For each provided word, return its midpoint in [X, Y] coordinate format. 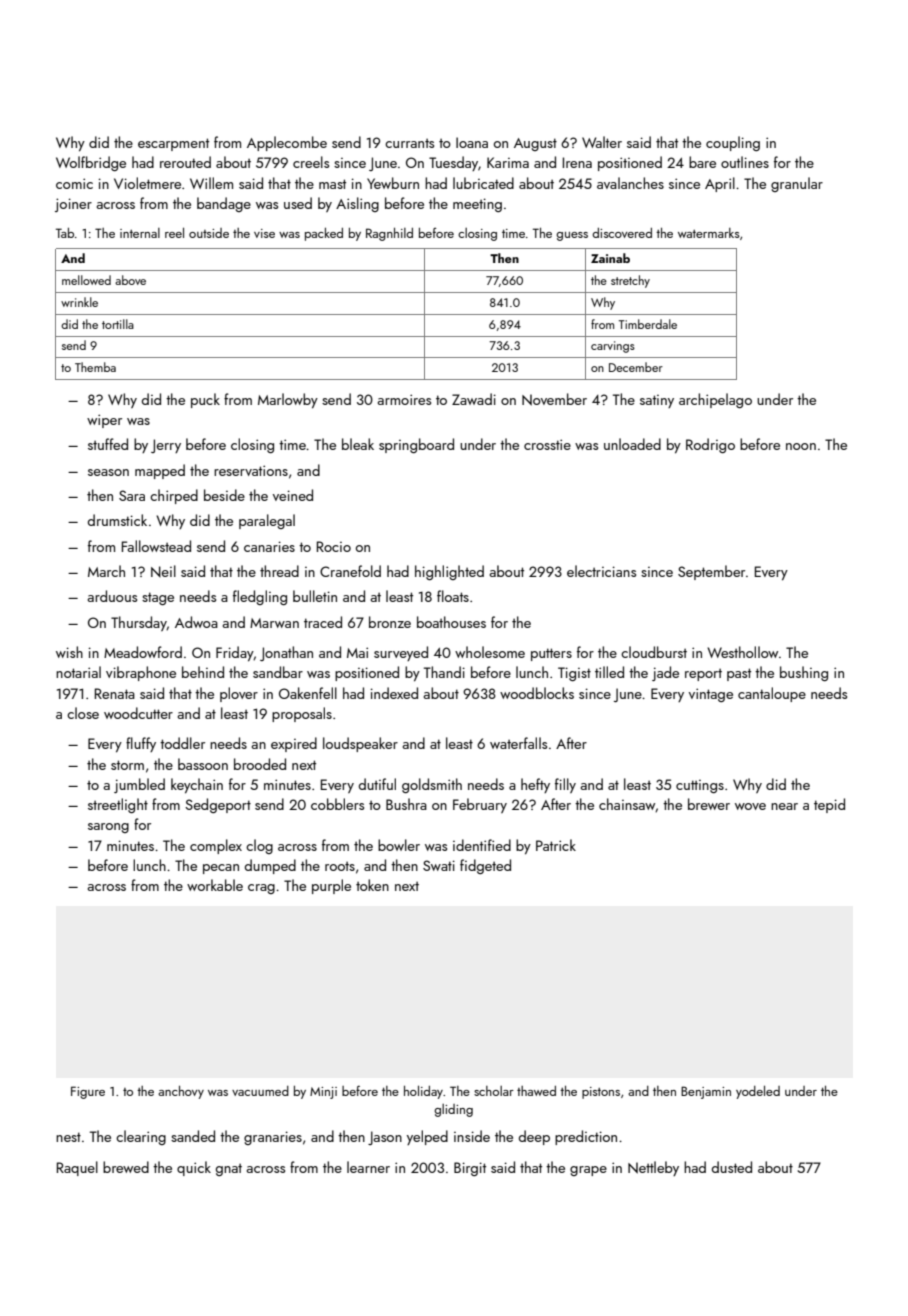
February [480, 805]
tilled [609, 672]
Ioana [472, 142]
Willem [211, 183]
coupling [733, 143]
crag [261, 889]
